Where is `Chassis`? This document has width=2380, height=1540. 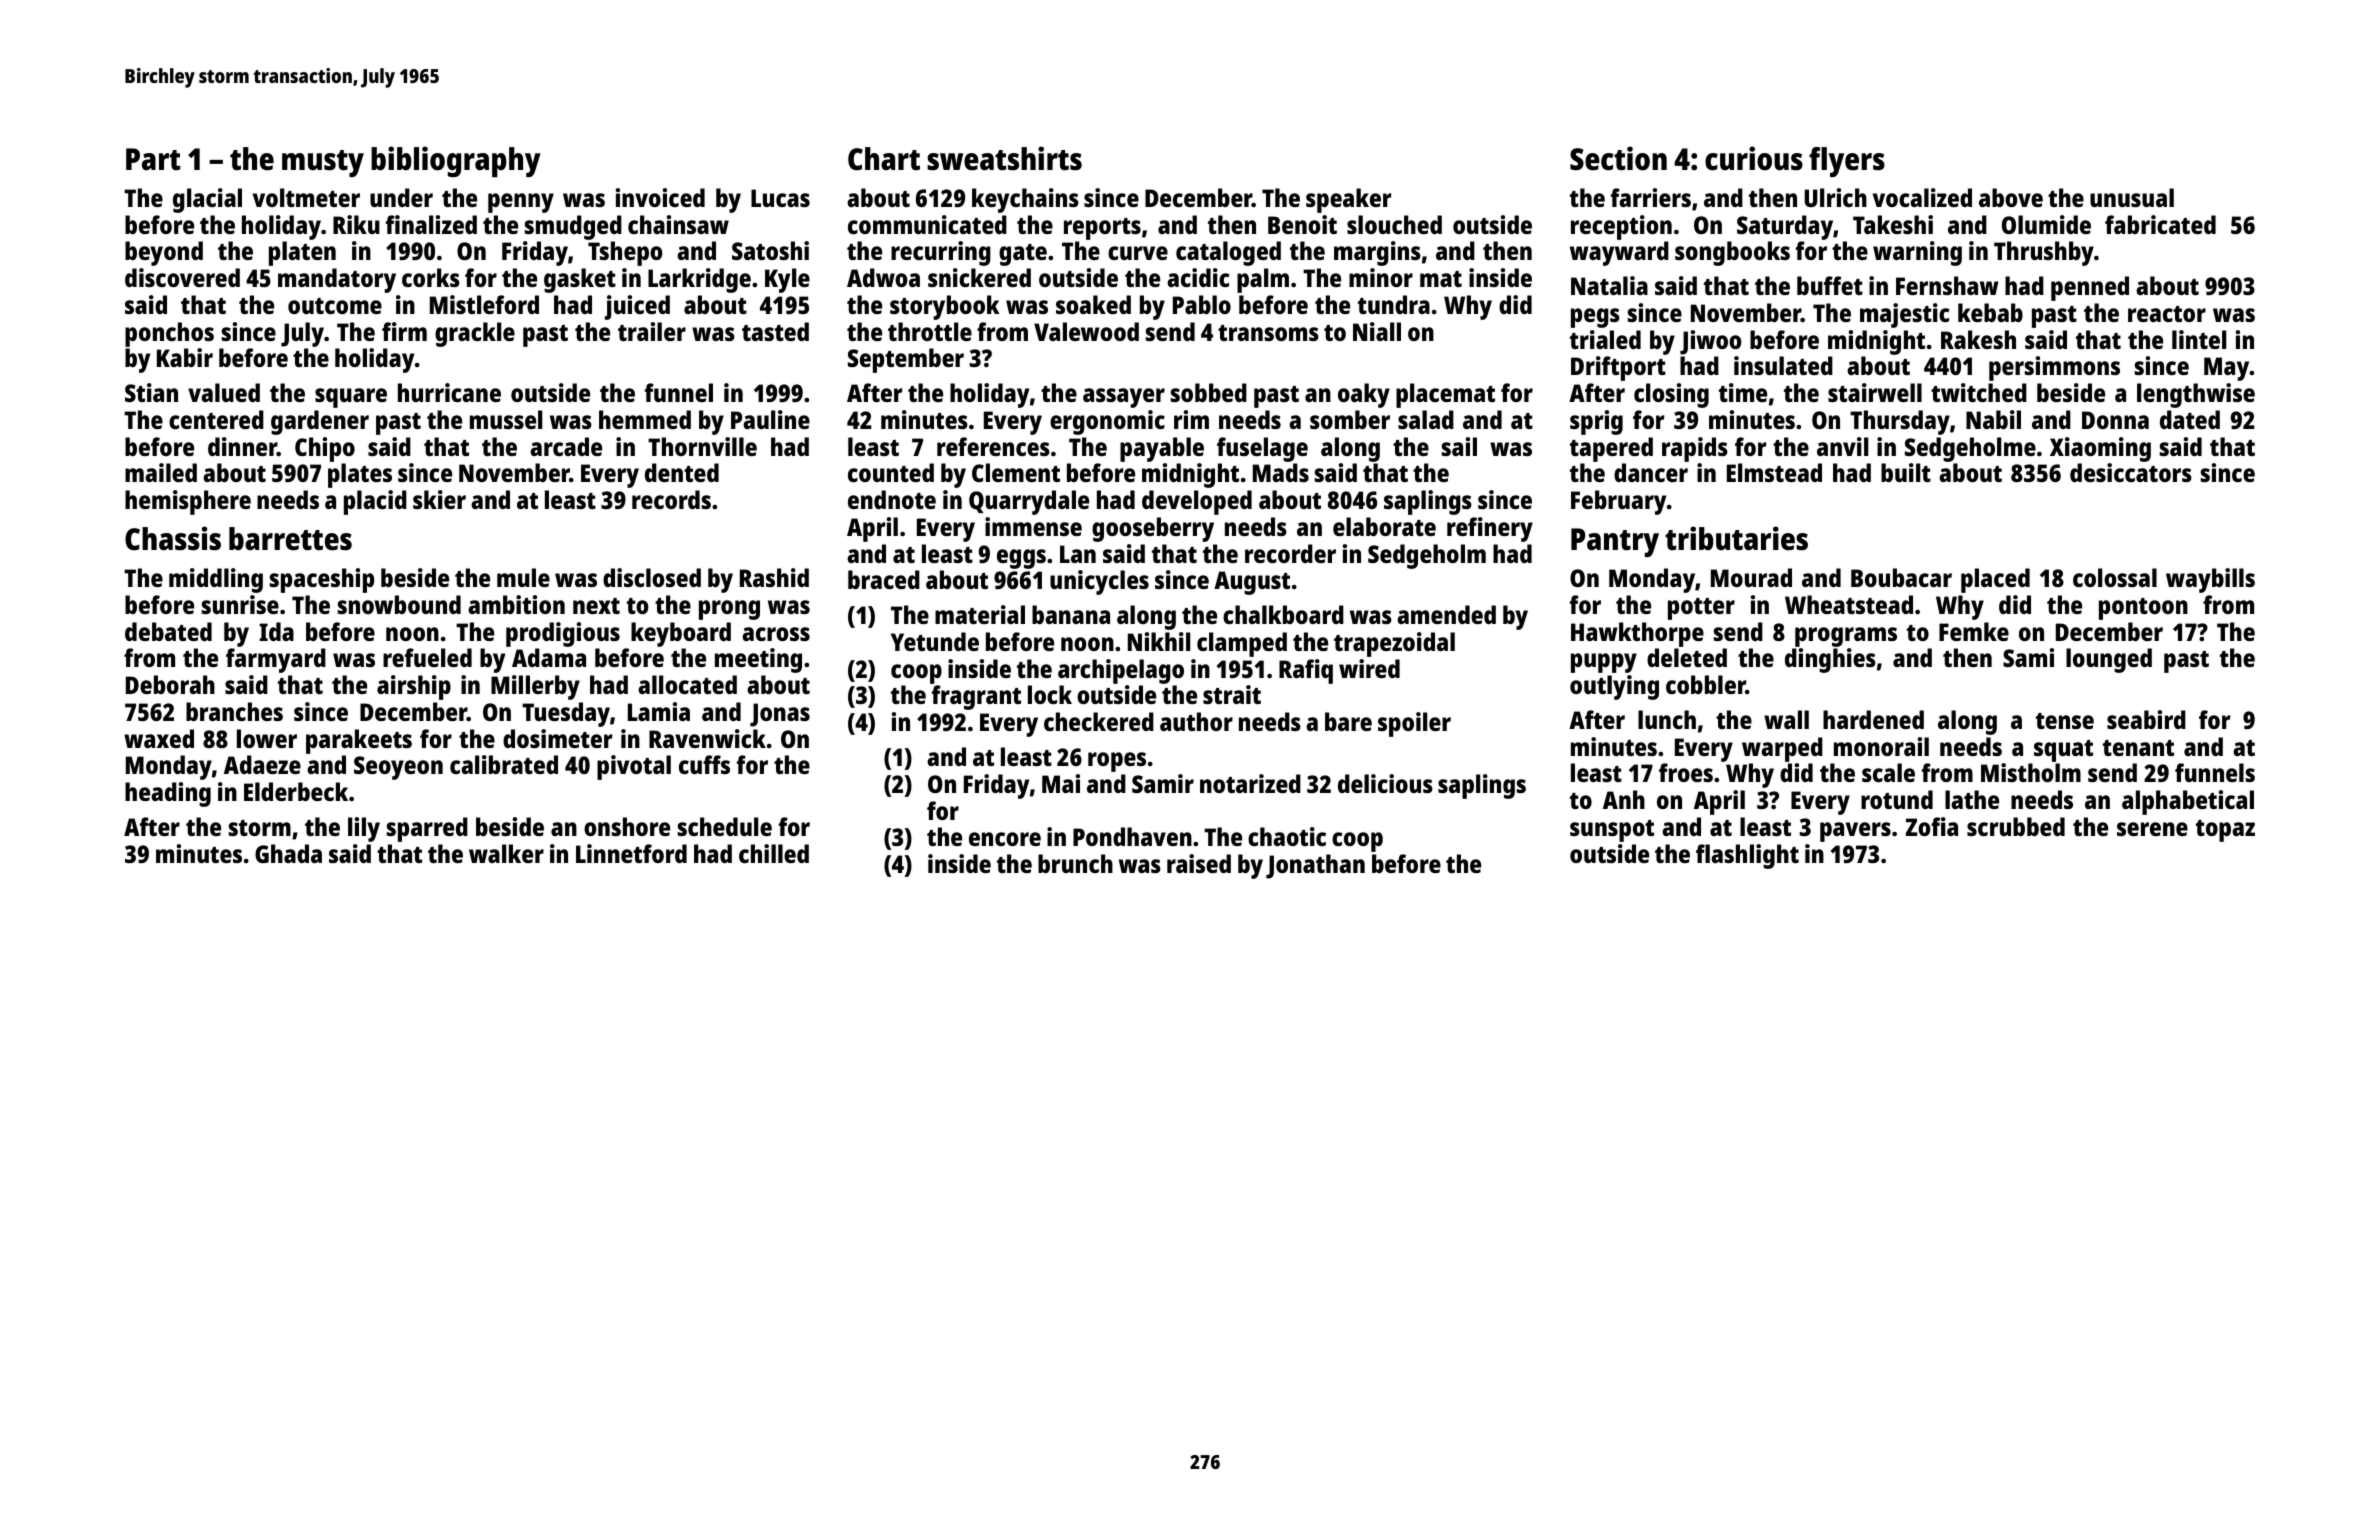 Chassis is located at coordinates (173, 538).
